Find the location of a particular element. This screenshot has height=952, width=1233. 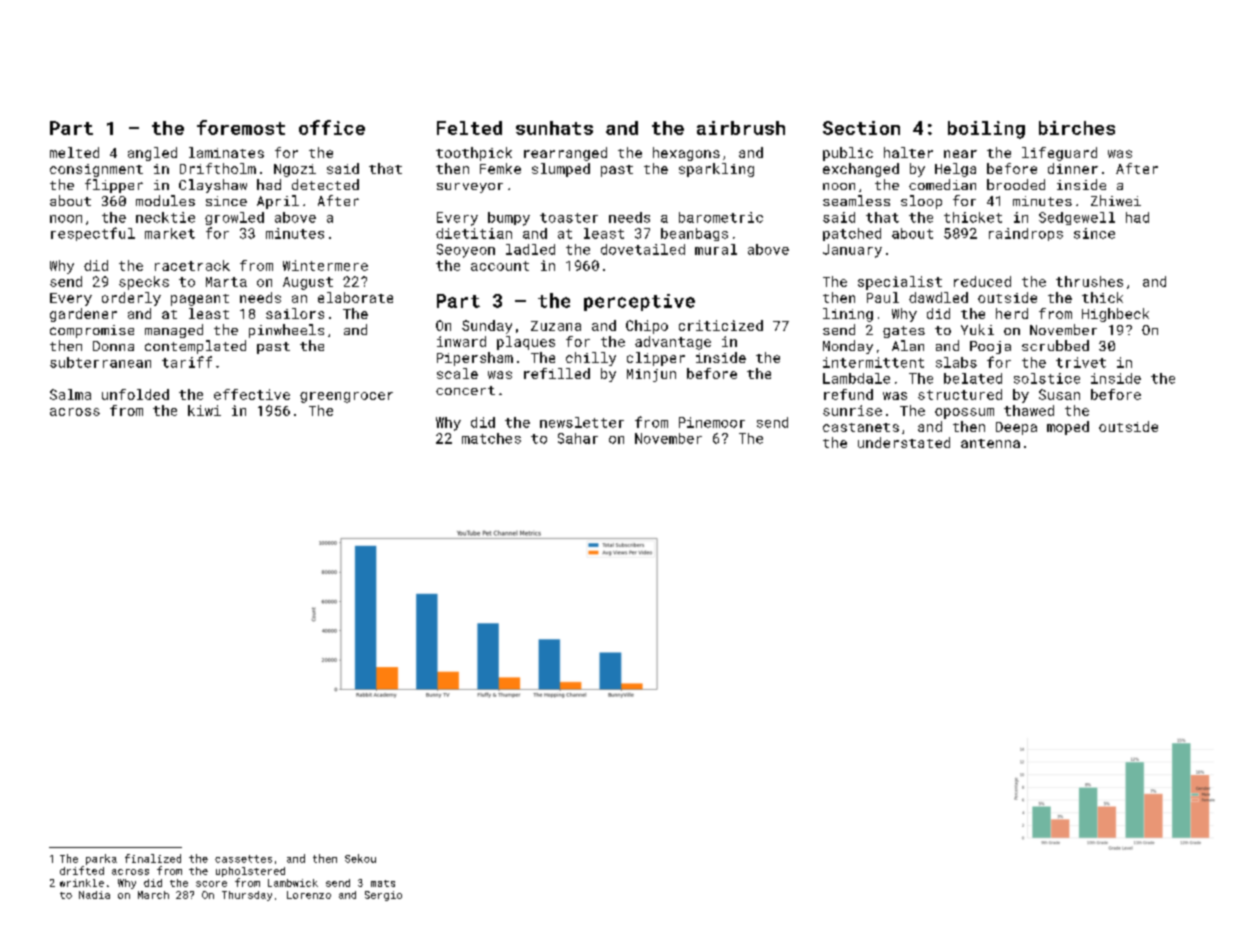

Sergio is located at coordinates (383, 896).
